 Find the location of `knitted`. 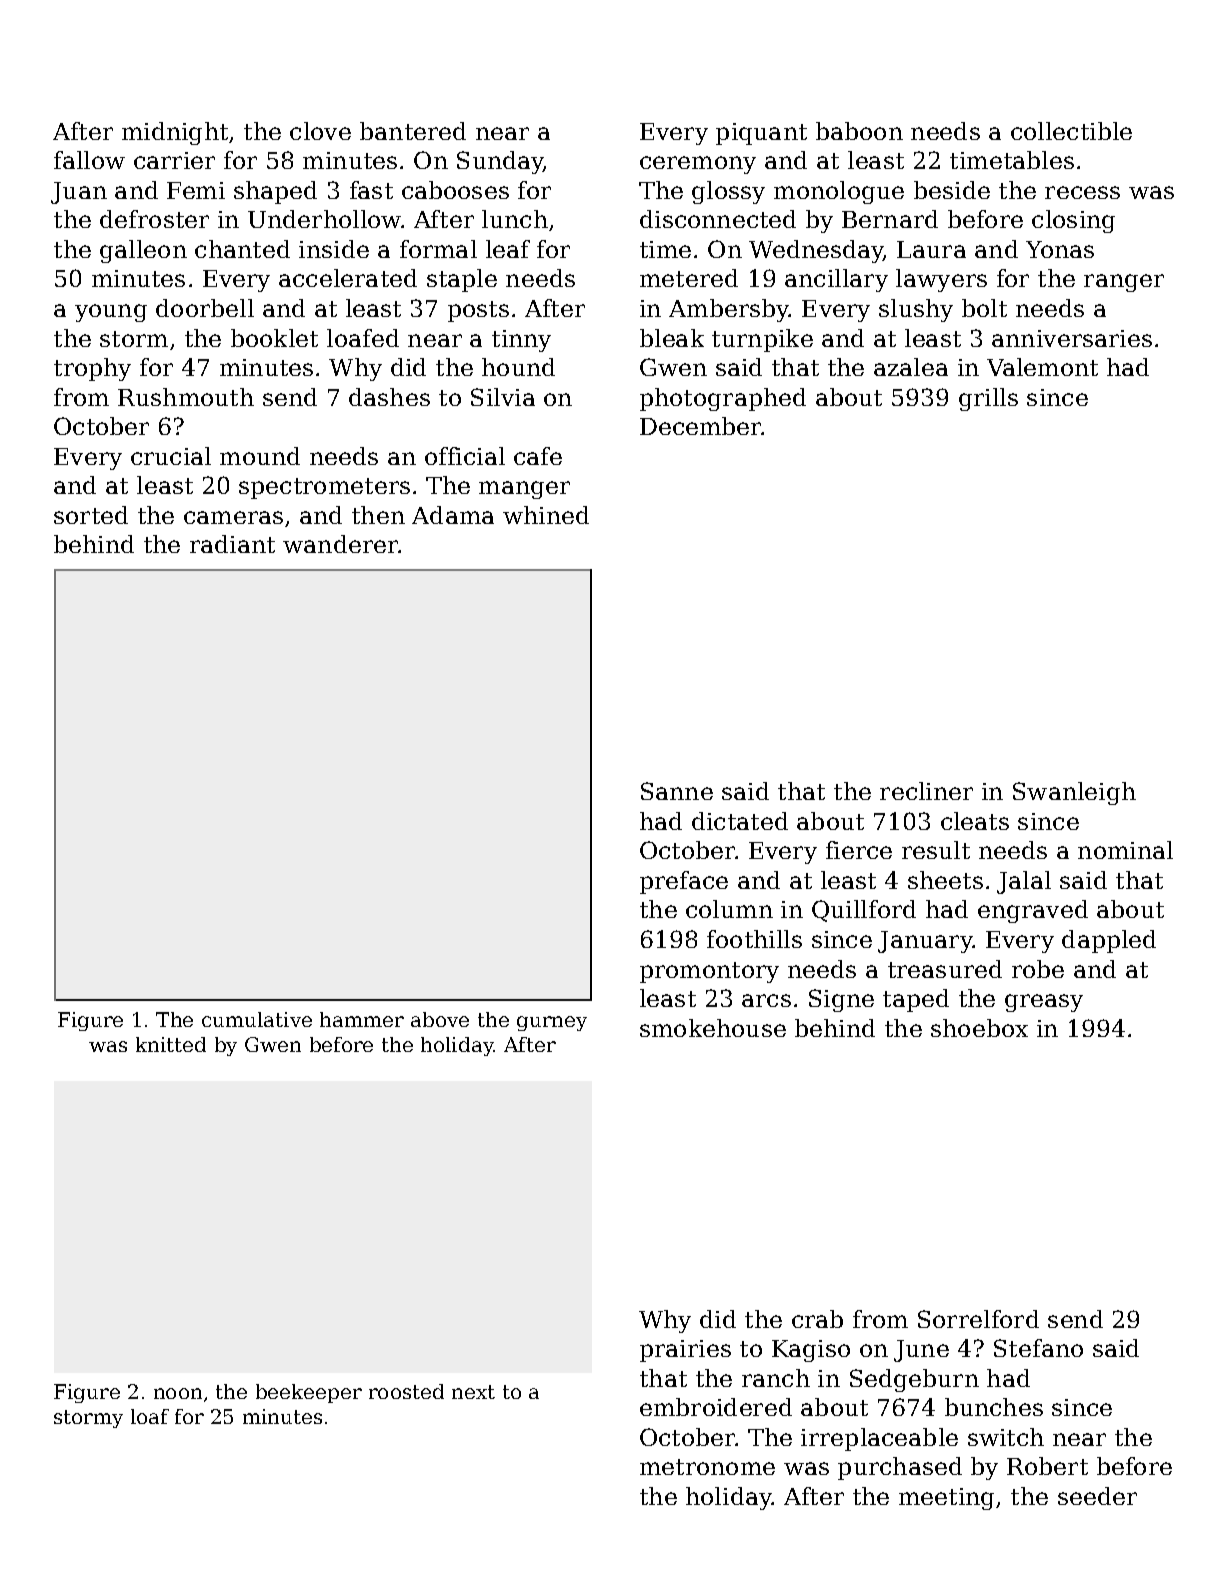

knitted is located at coordinates (171, 1044).
